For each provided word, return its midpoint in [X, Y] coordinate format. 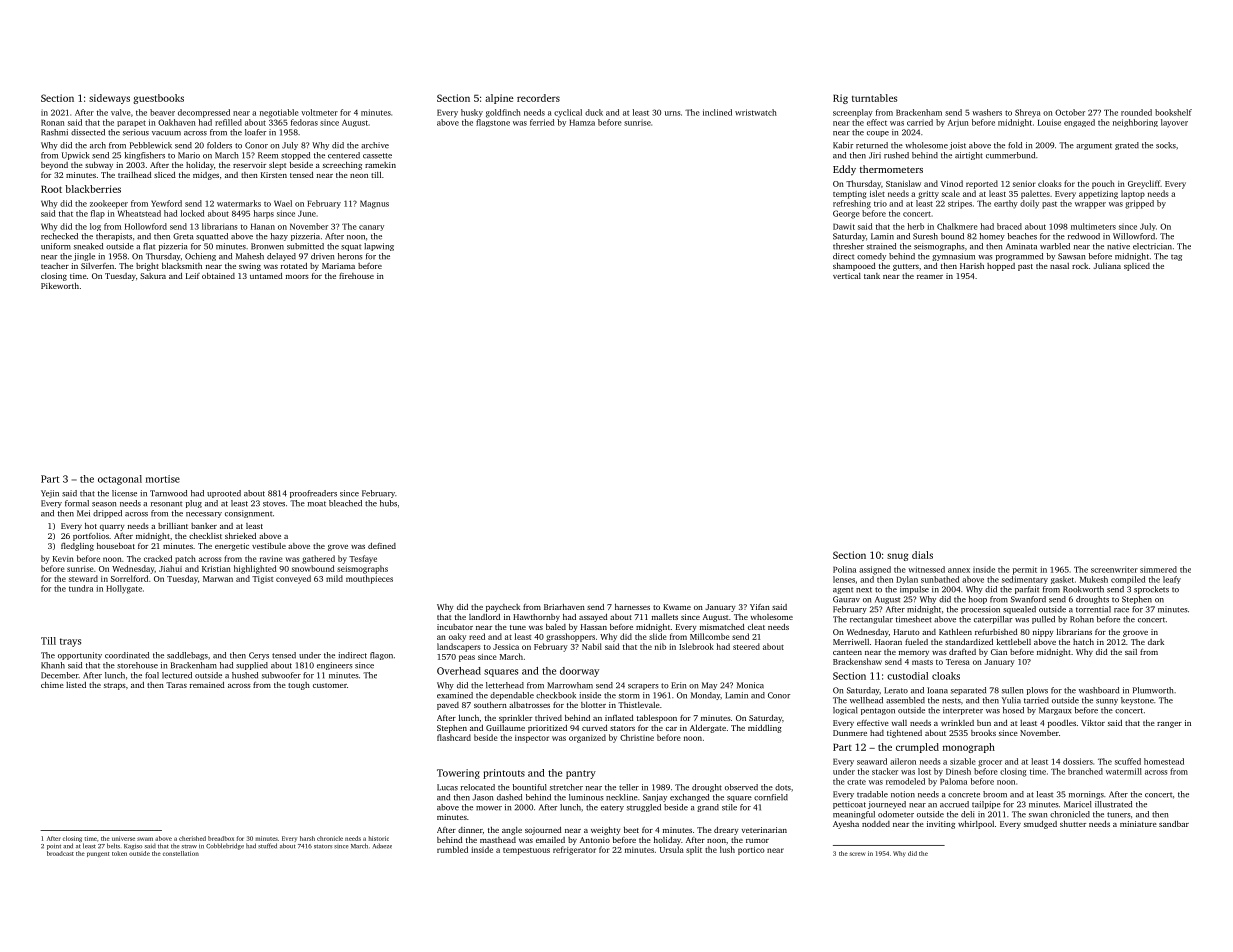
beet [631, 830]
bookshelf [1173, 112]
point [54, 847]
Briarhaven [564, 607]
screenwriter [1114, 569]
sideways [109, 99]
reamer [930, 277]
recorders [538, 98]
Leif [193, 276]
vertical [847, 276]
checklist [205, 536]
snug [897, 557]
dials [922, 555]
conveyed [293, 579]
